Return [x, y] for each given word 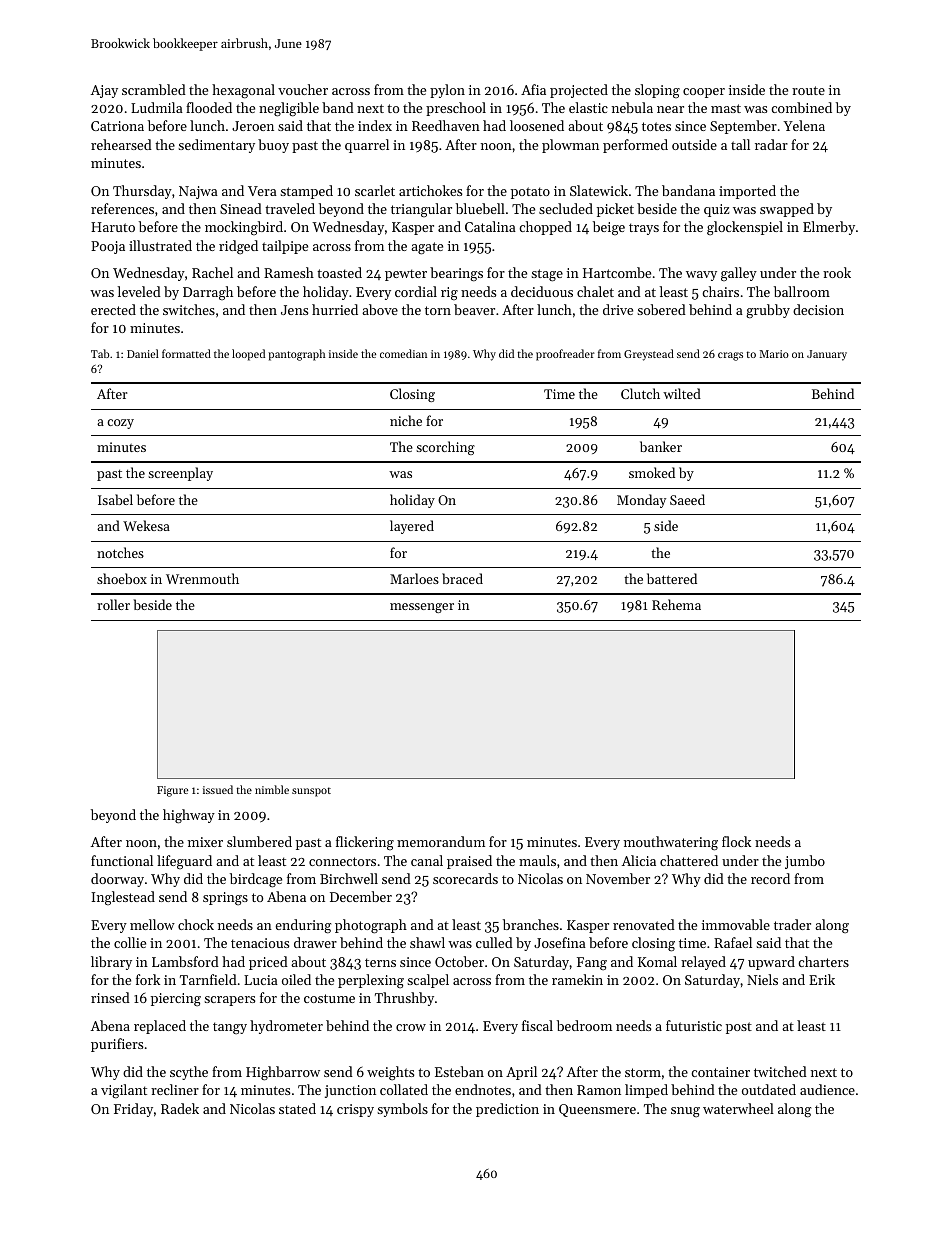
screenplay [180, 474]
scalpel [428, 981]
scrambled [154, 89]
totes [656, 126]
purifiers [117, 1045]
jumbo [805, 862]
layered [412, 527]
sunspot [311, 792]
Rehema [676, 604]
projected [579, 91]
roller [113, 604]
